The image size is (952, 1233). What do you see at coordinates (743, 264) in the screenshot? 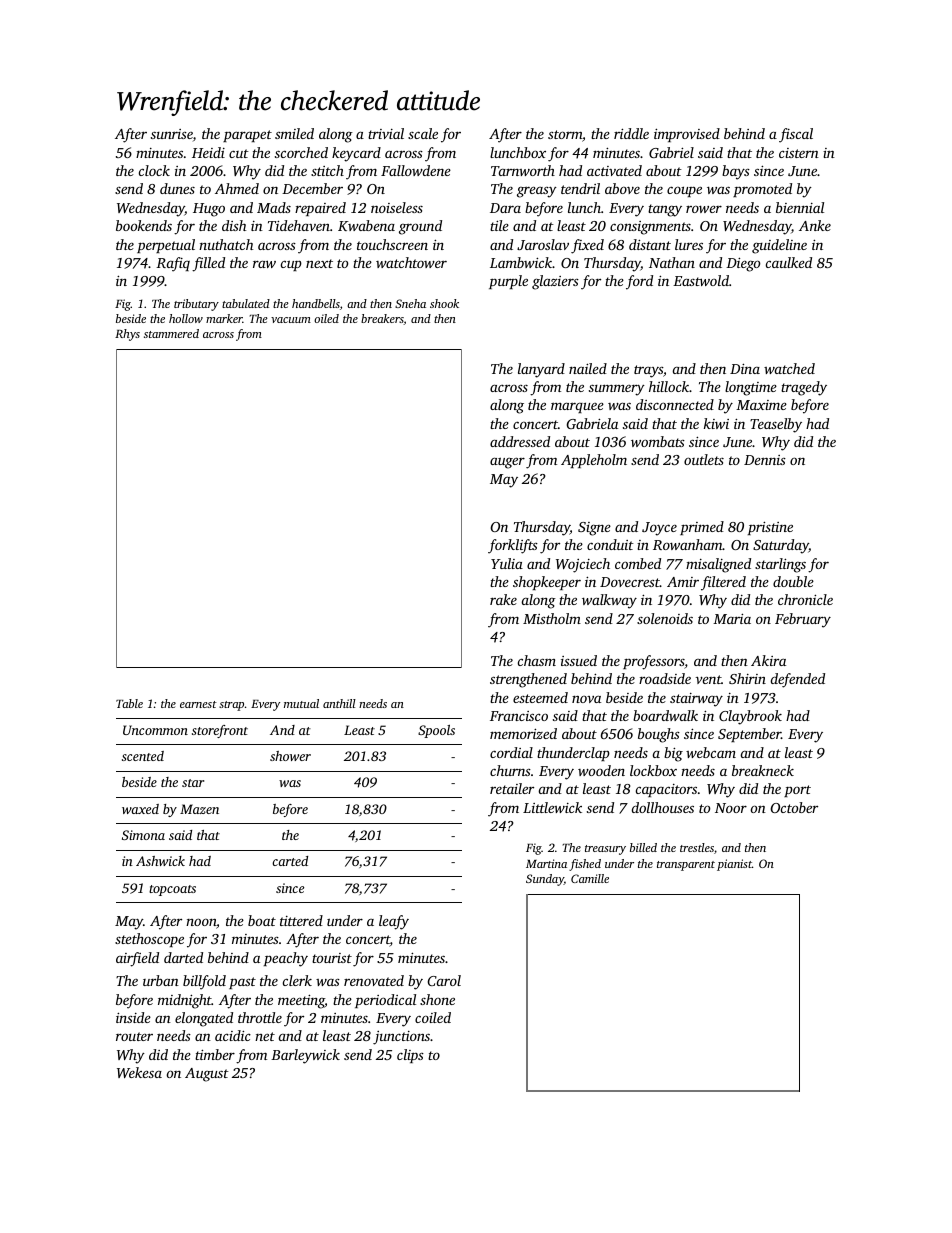
I see `Diego` at bounding box center [743, 264].
